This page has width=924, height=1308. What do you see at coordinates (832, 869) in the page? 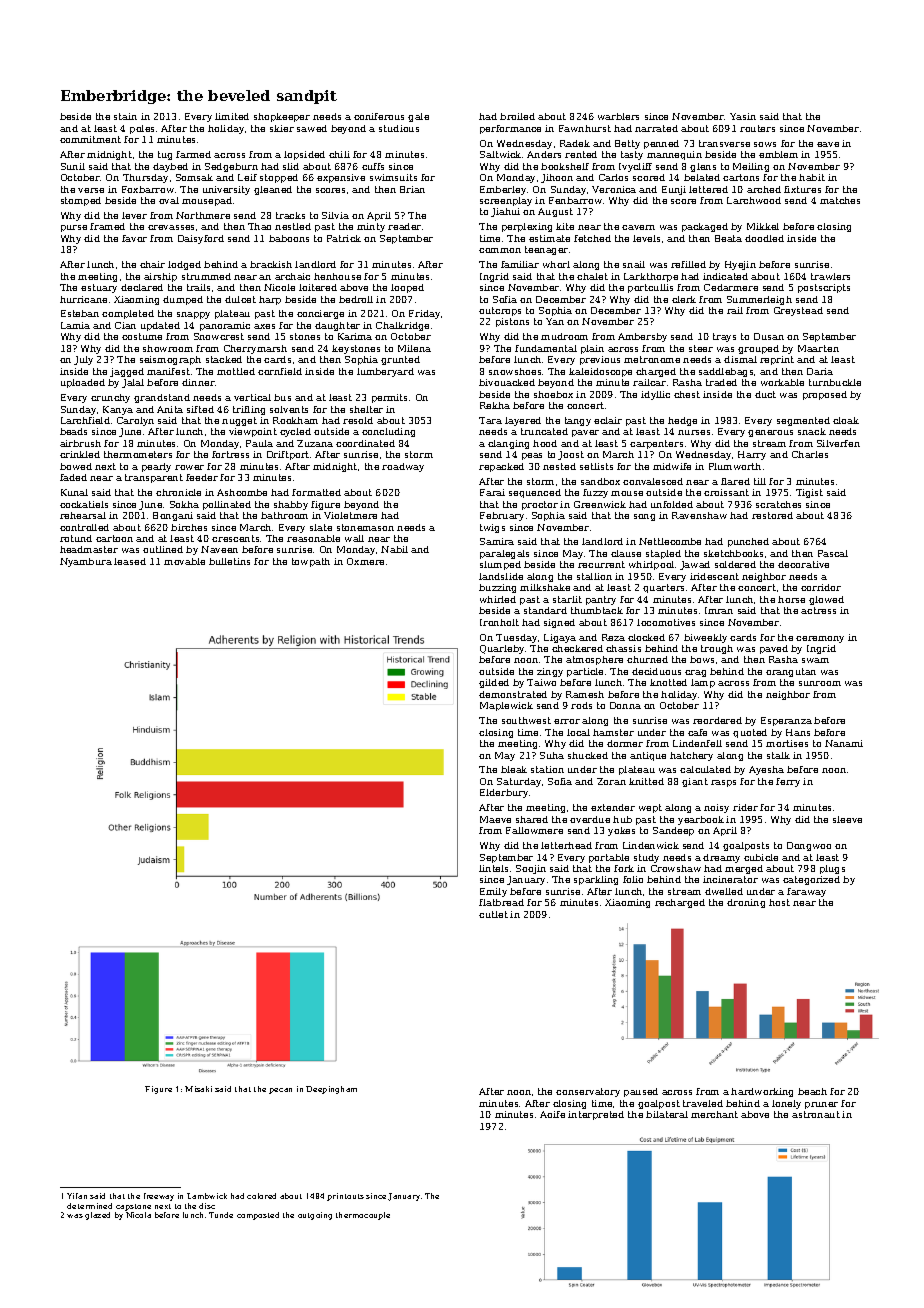
I see `plugs` at bounding box center [832, 869].
